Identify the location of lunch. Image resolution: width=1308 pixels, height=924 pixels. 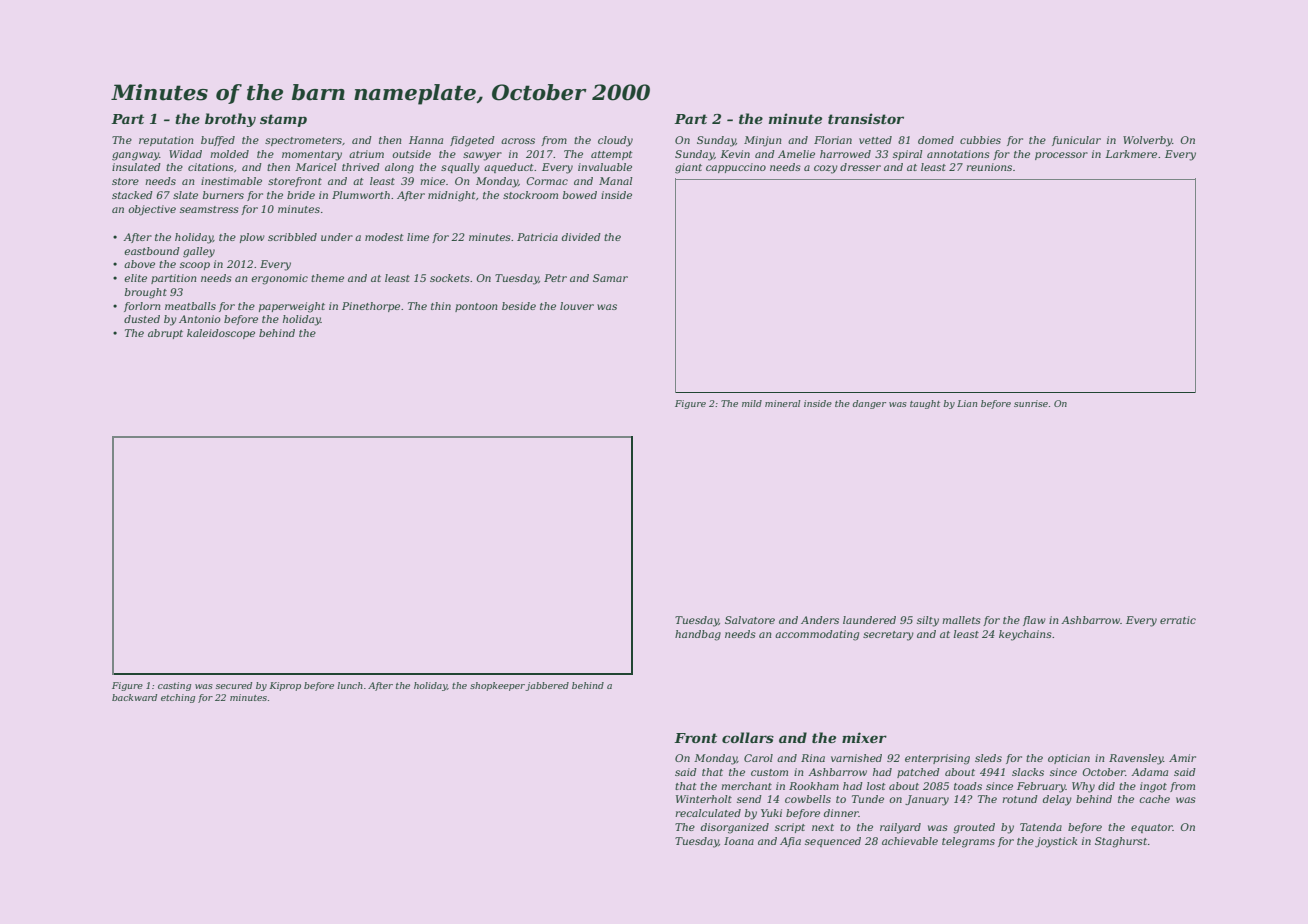
(350, 685).
